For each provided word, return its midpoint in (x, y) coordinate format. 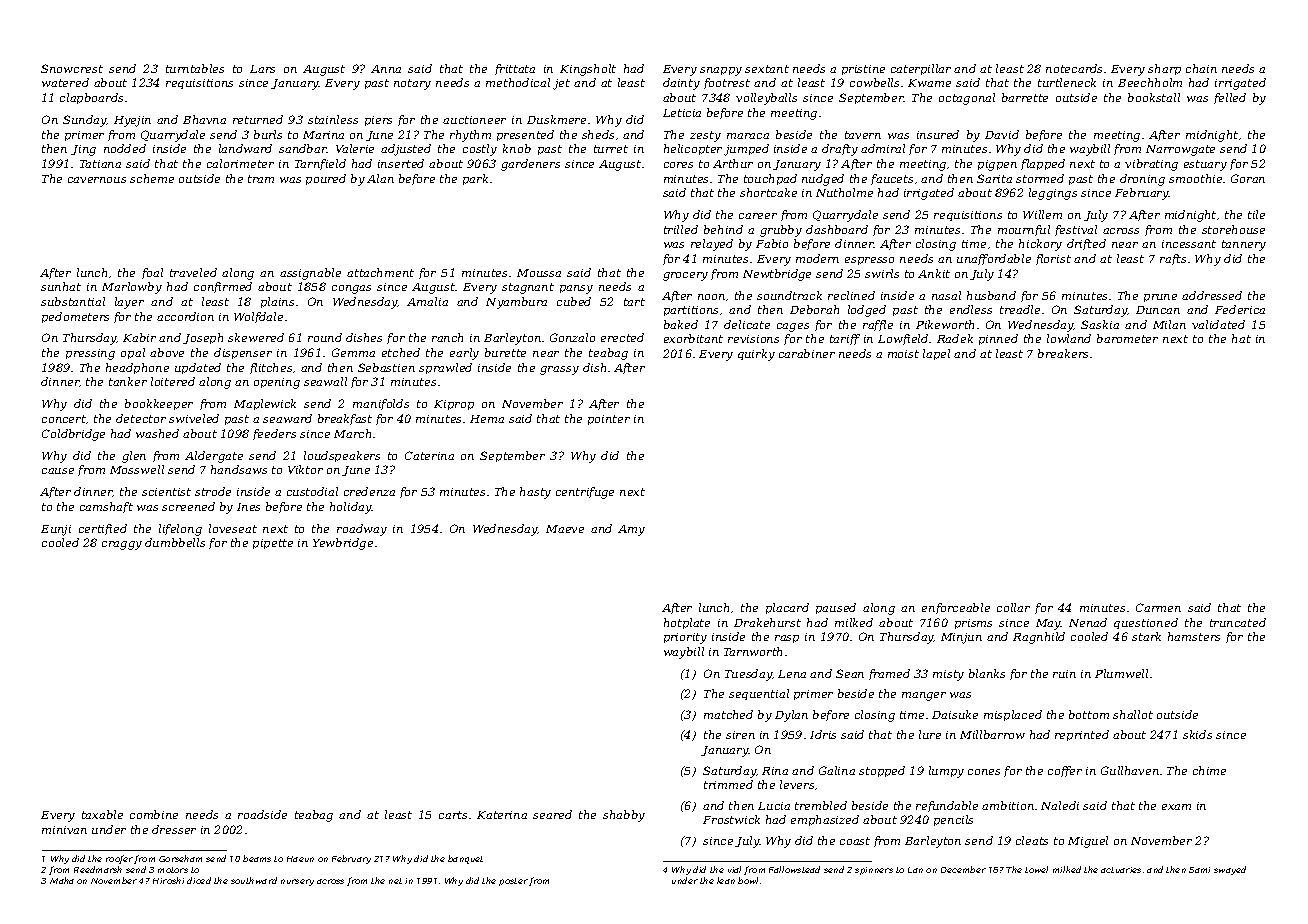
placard (787, 608)
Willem (1042, 214)
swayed (1230, 870)
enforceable (956, 608)
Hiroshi (168, 880)
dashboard (837, 229)
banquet (465, 859)
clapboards (91, 98)
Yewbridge (343, 544)
